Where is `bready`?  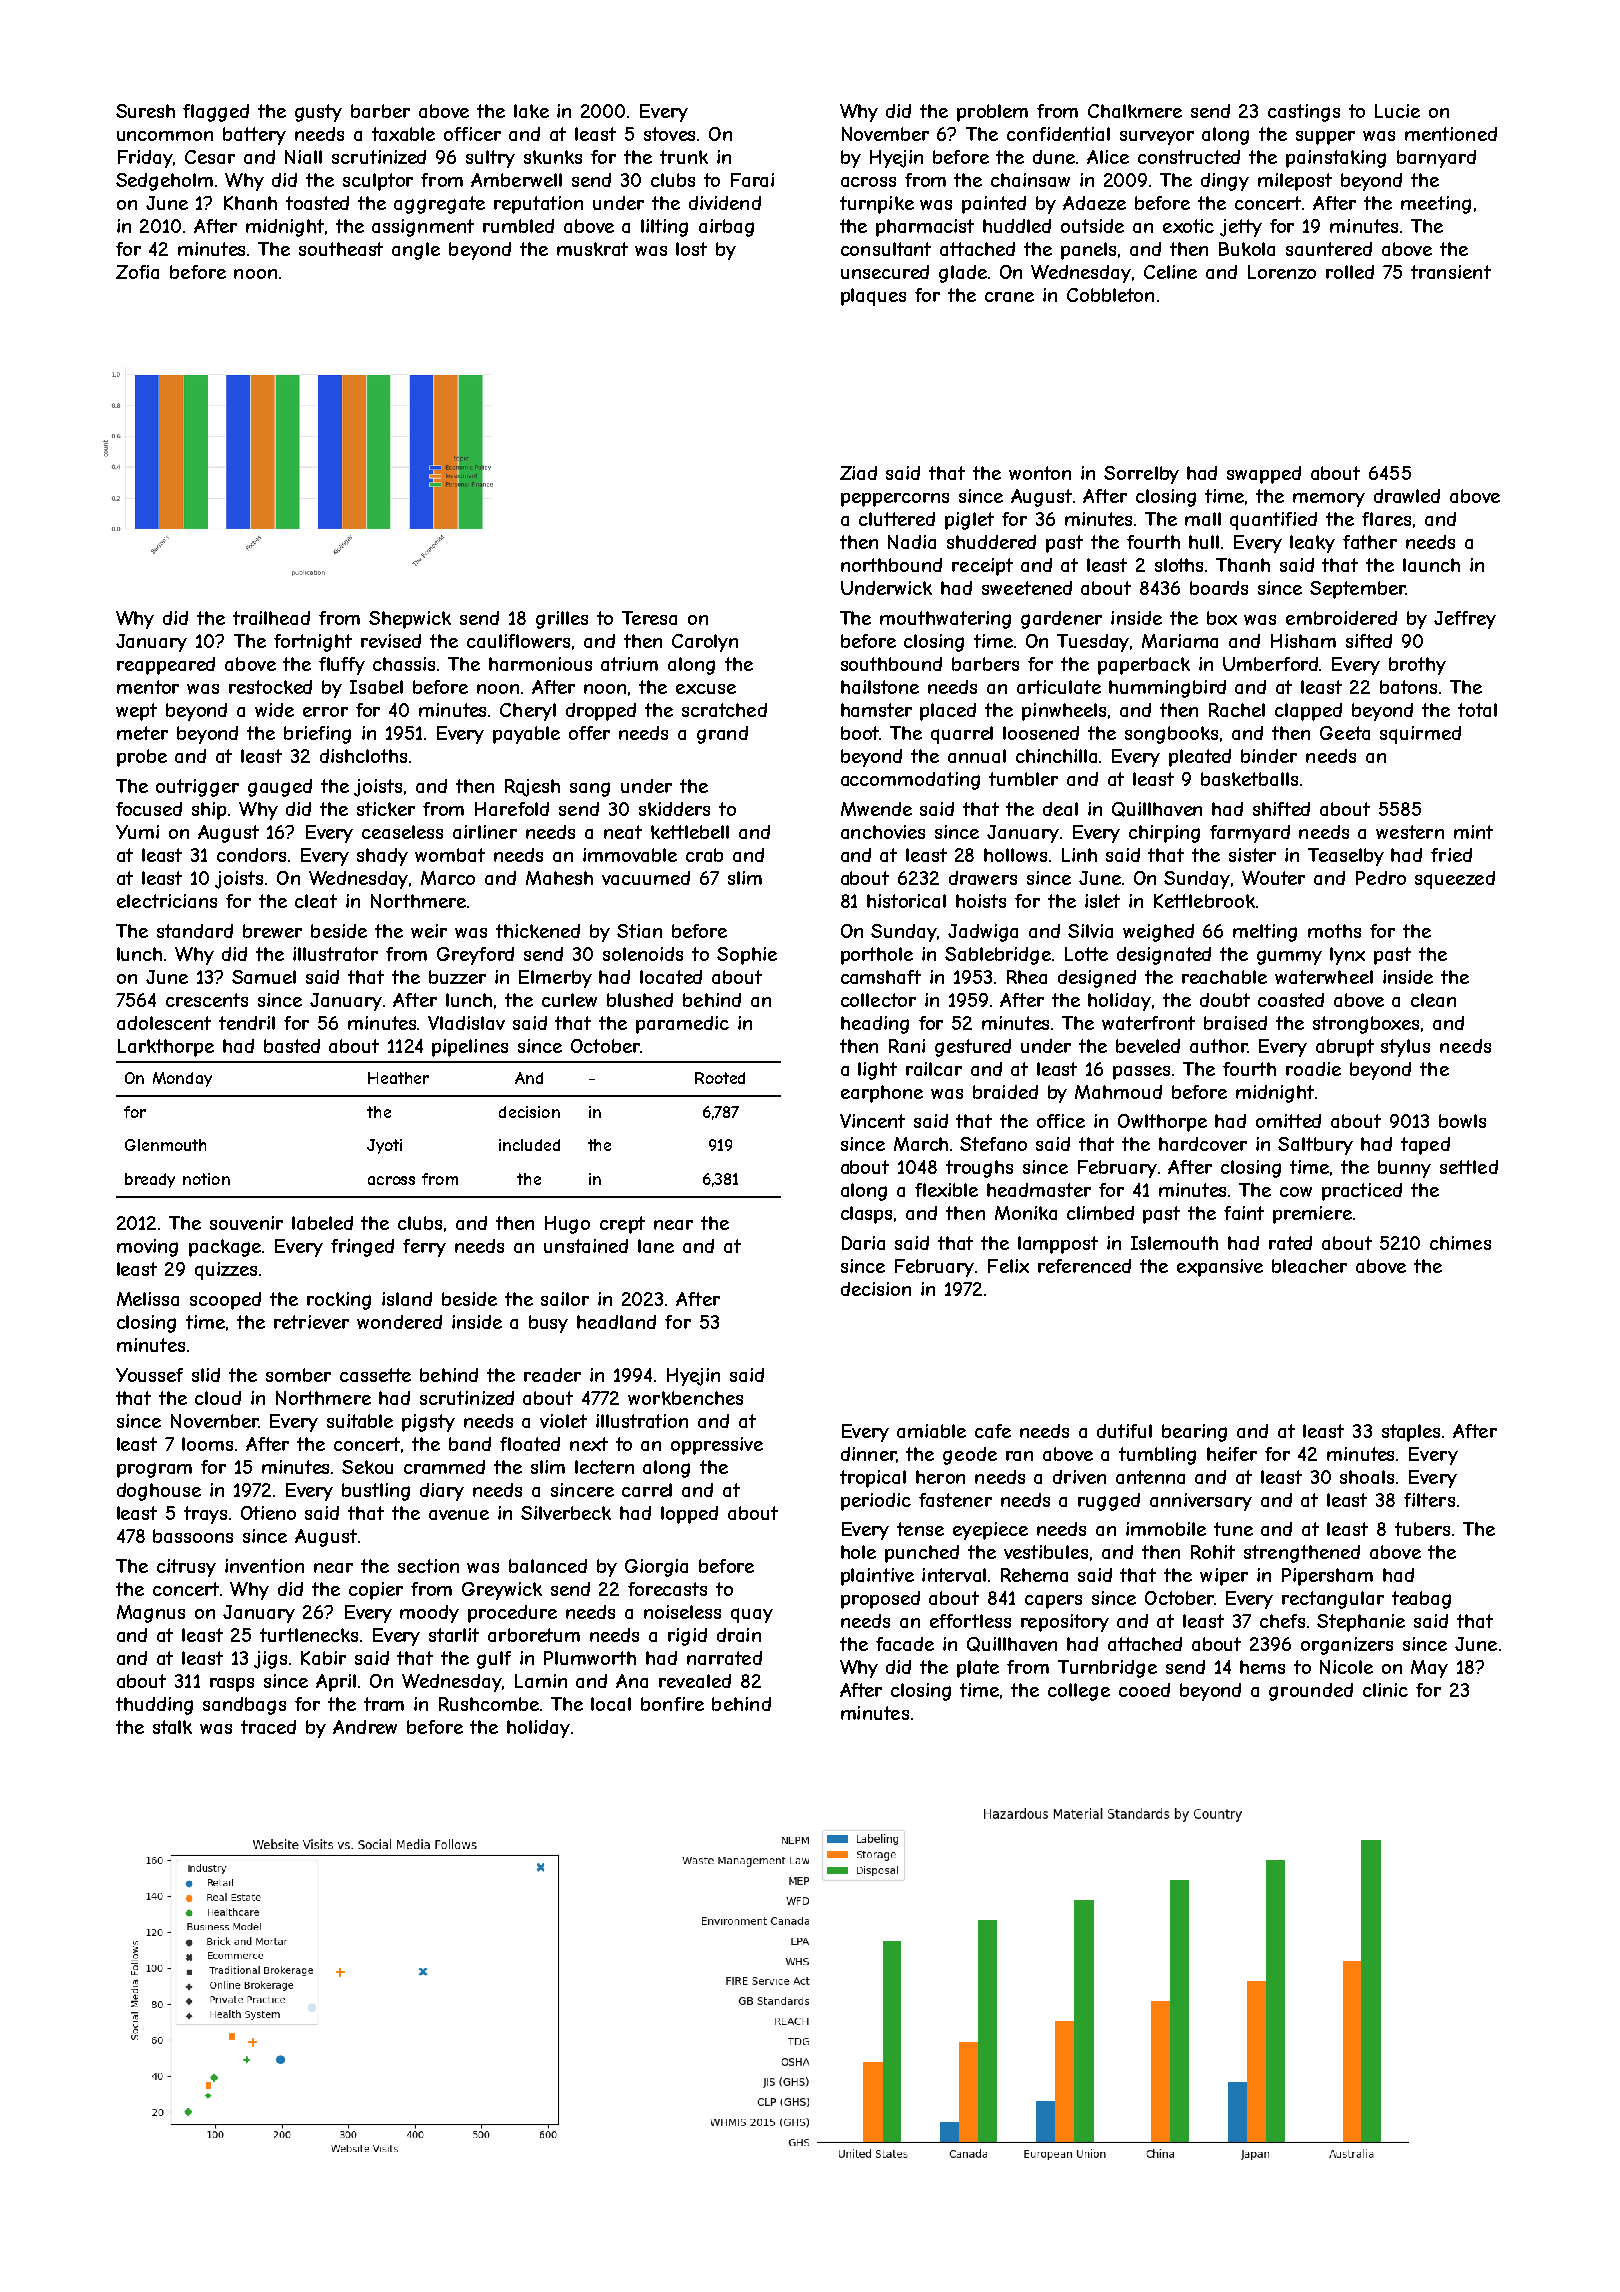
bready is located at coordinates (150, 1180).
